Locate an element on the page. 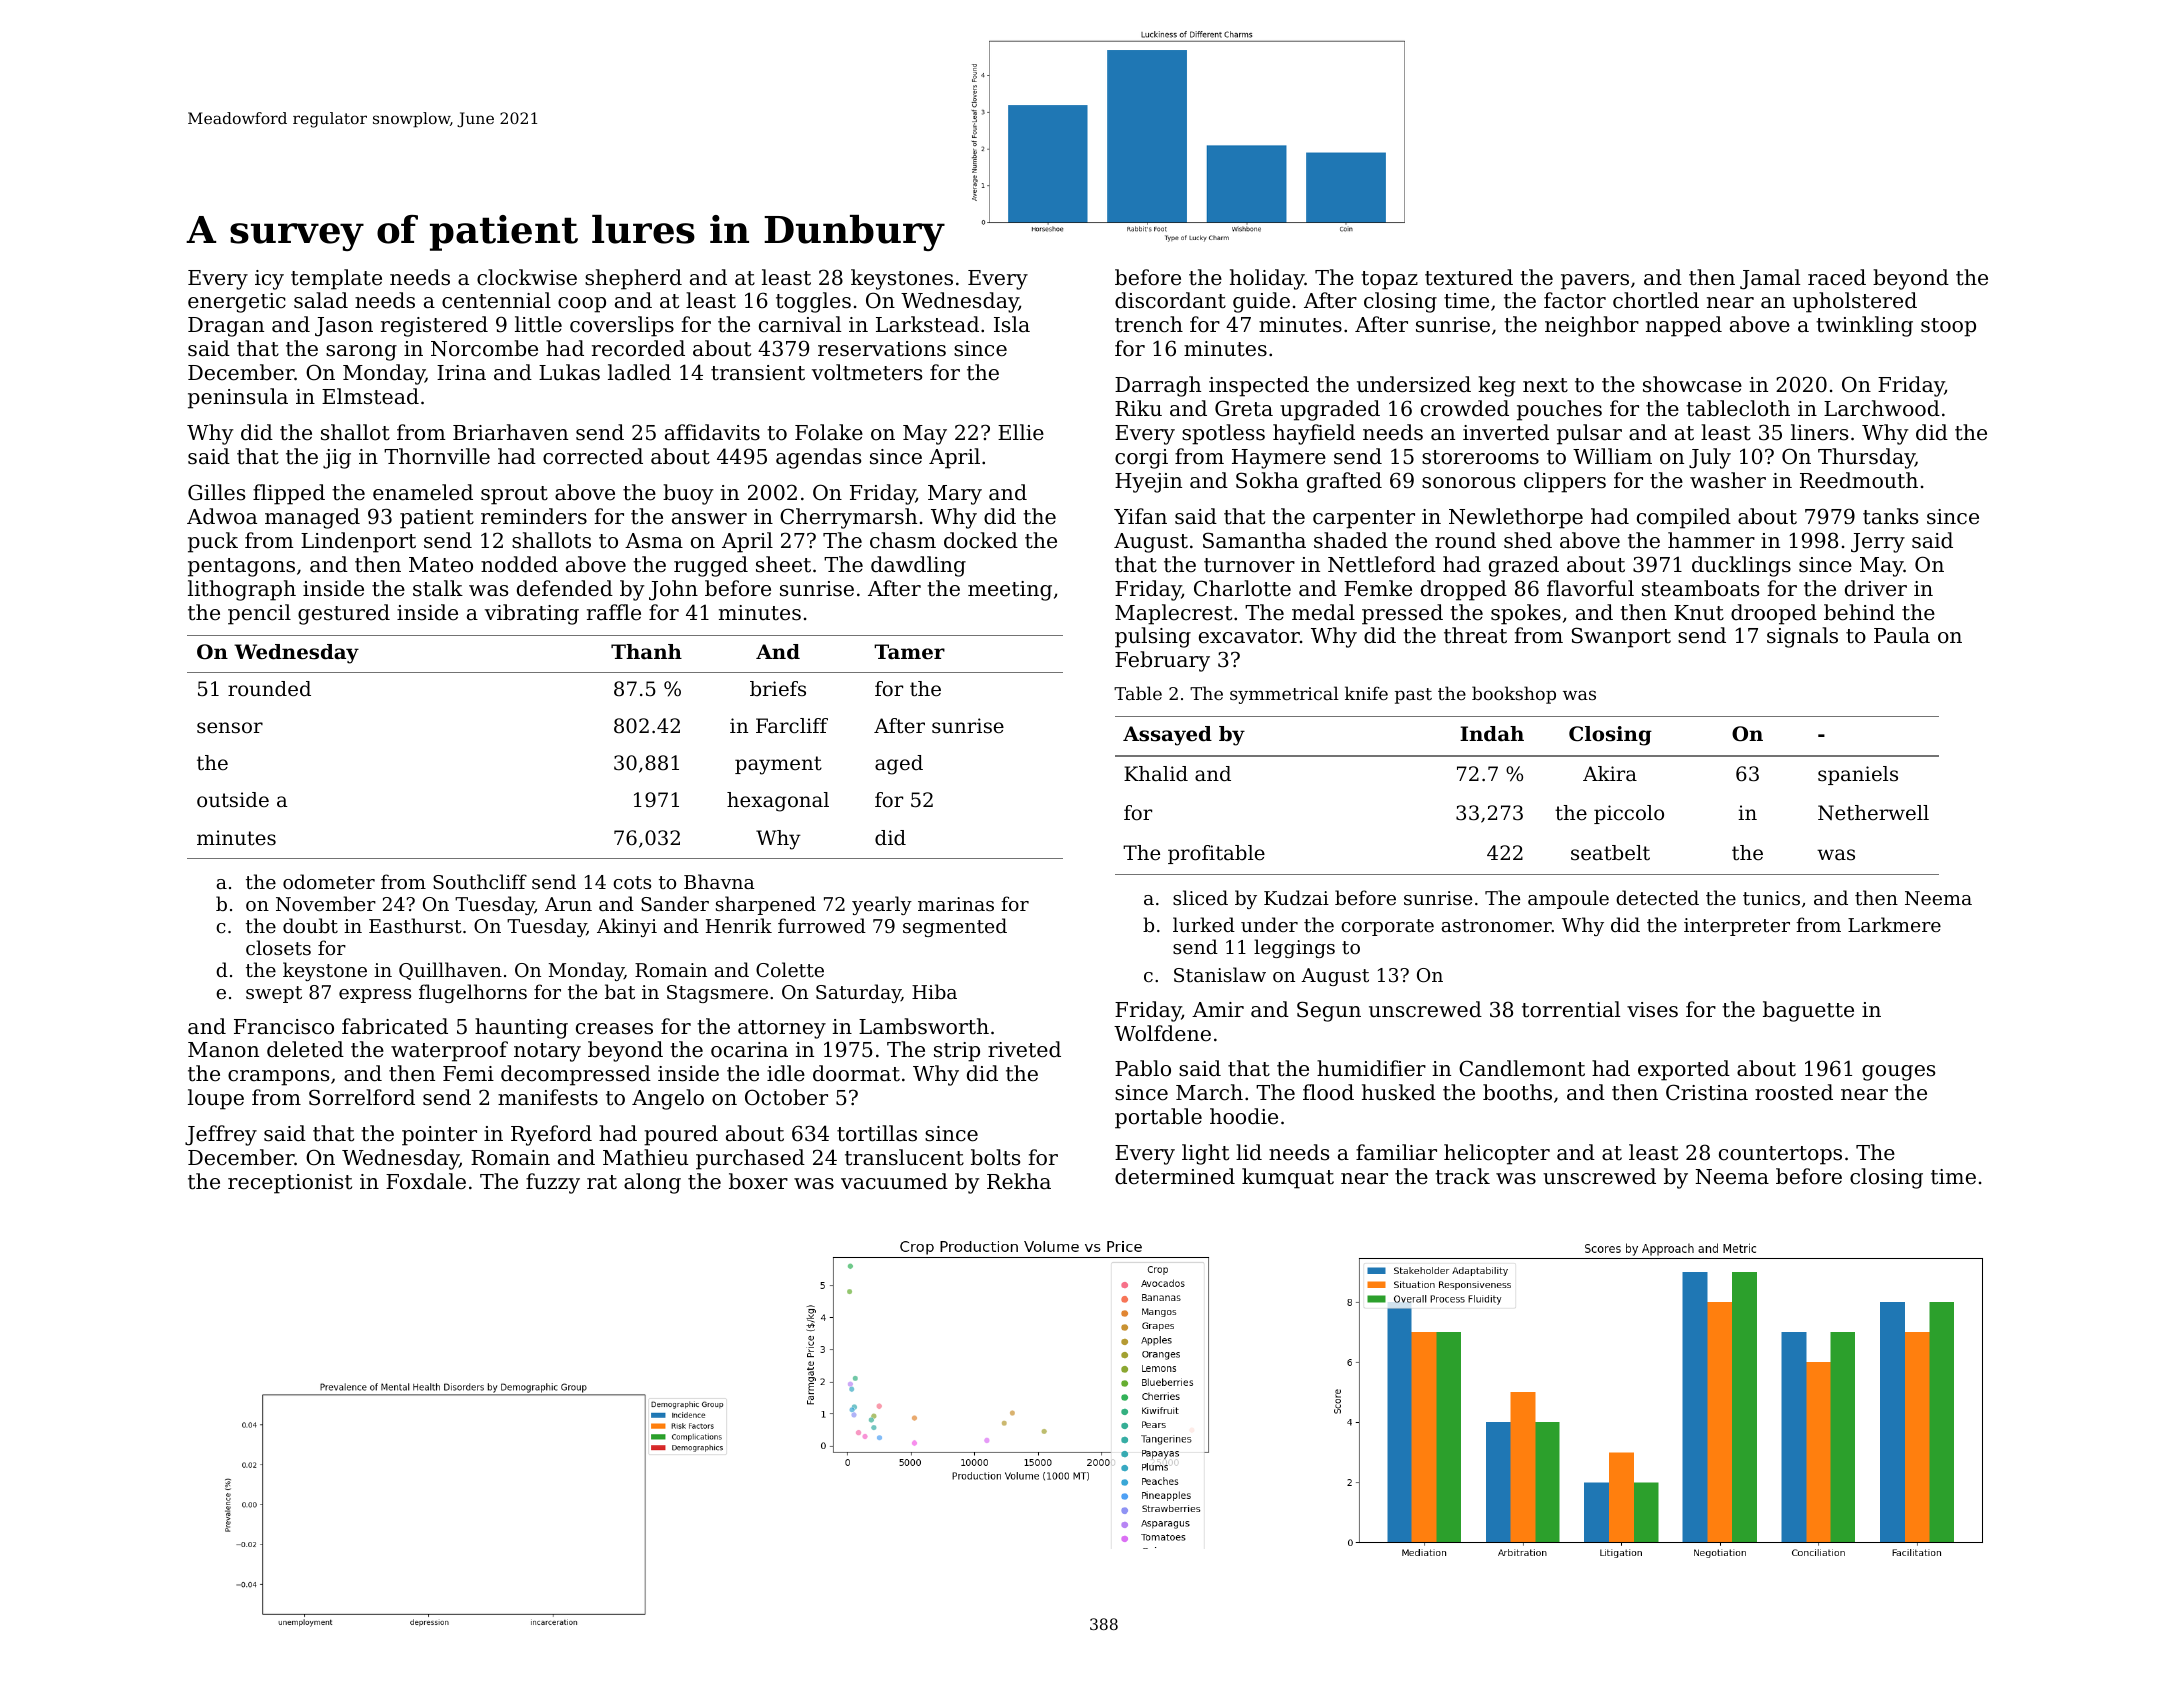 The image size is (2178, 1683). peninsula is located at coordinates (238, 398).
